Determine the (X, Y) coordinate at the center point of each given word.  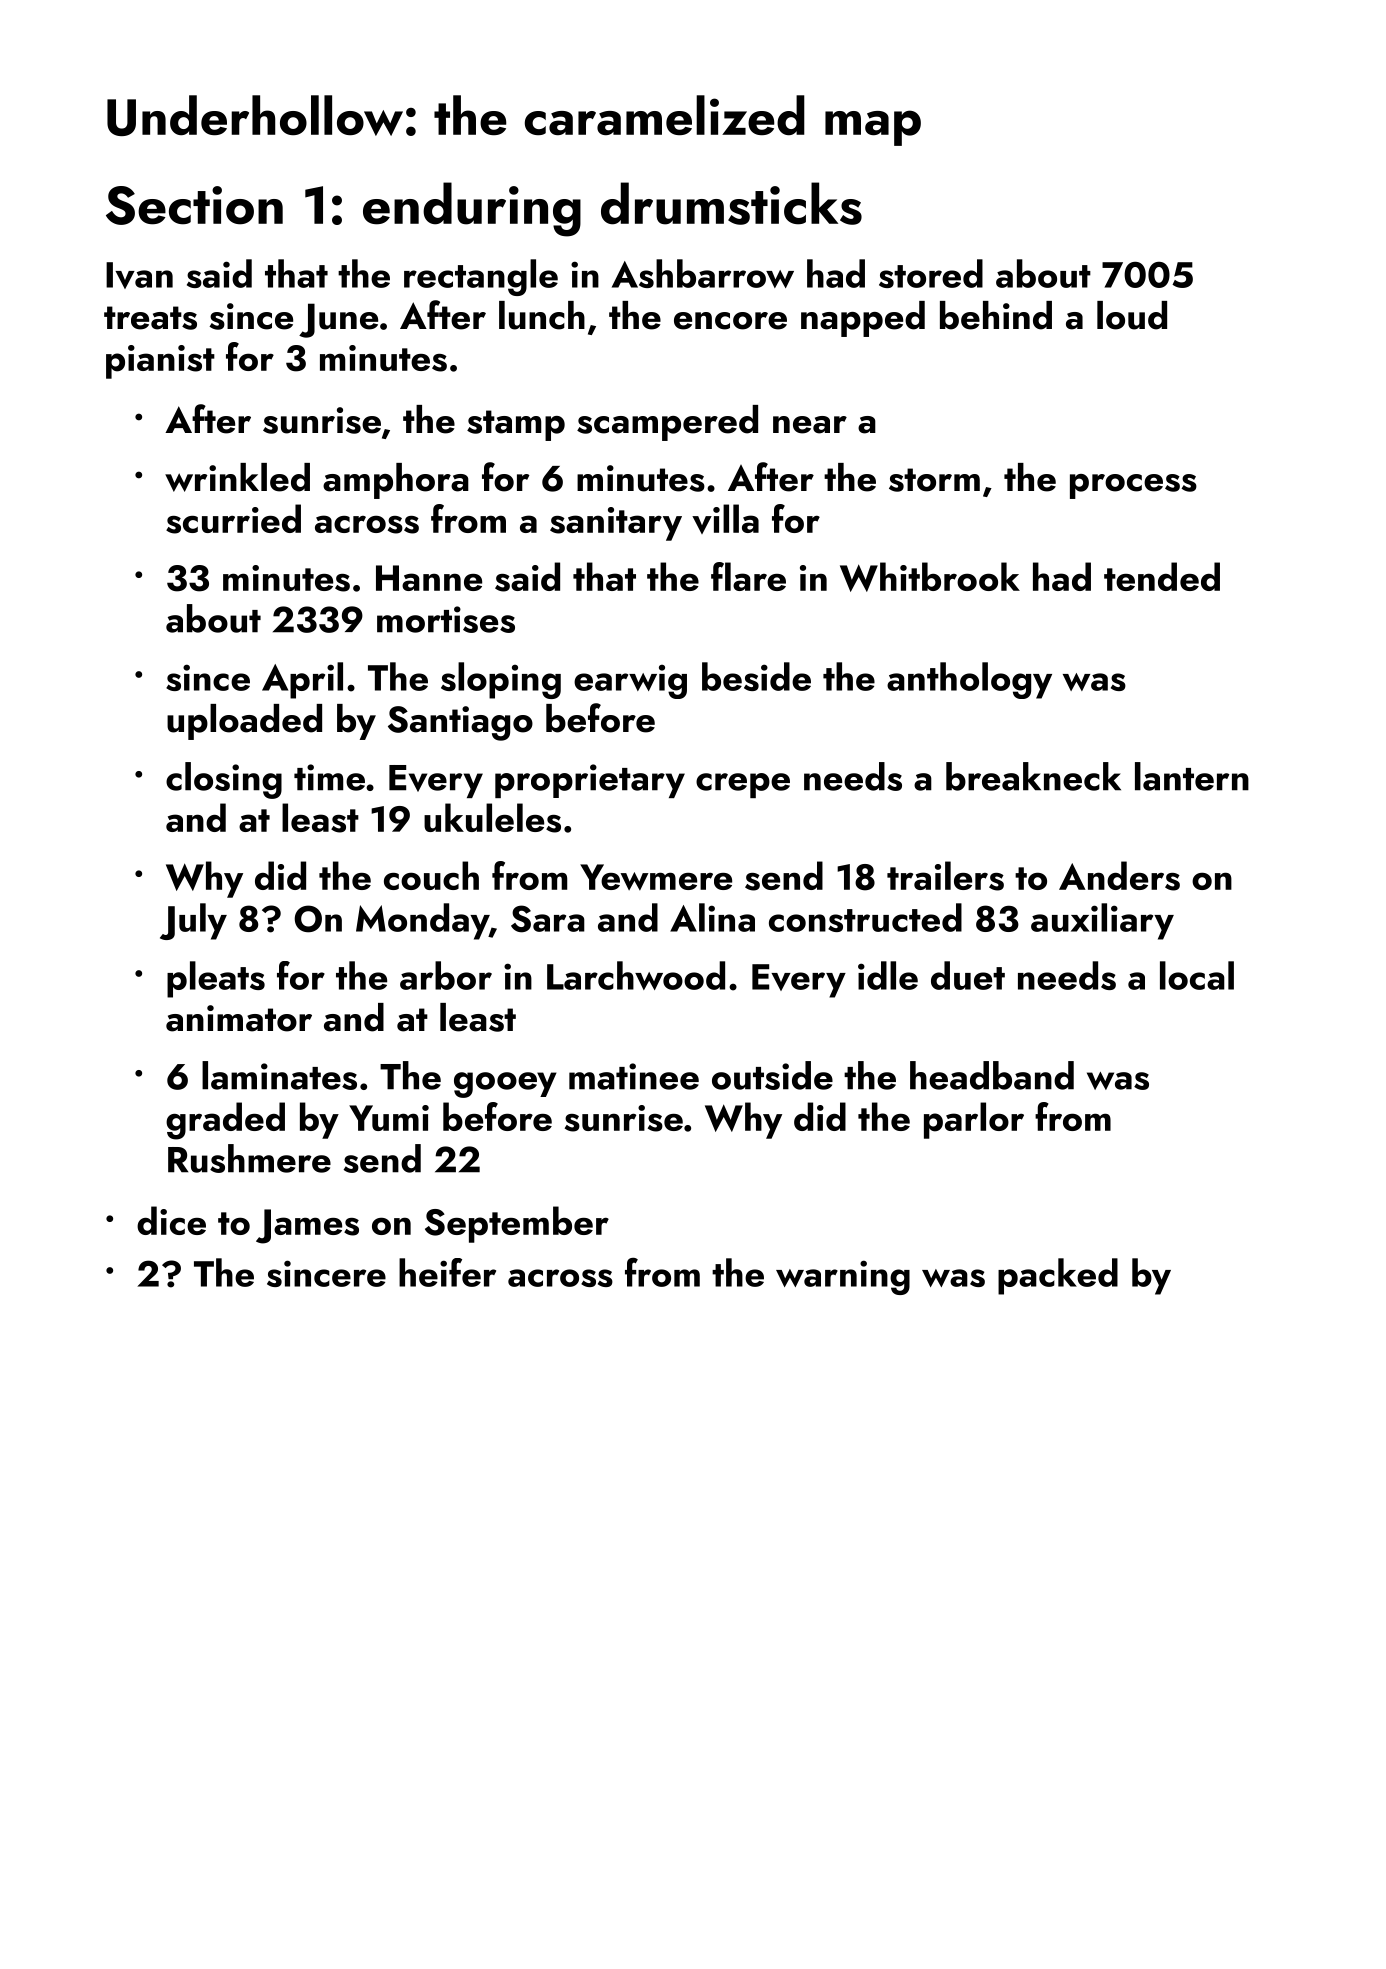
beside (756, 676)
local (1197, 975)
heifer (447, 1272)
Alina (712, 917)
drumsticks (731, 203)
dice (171, 1220)
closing (224, 780)
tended (1162, 576)
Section (194, 205)
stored (931, 273)
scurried (233, 519)
